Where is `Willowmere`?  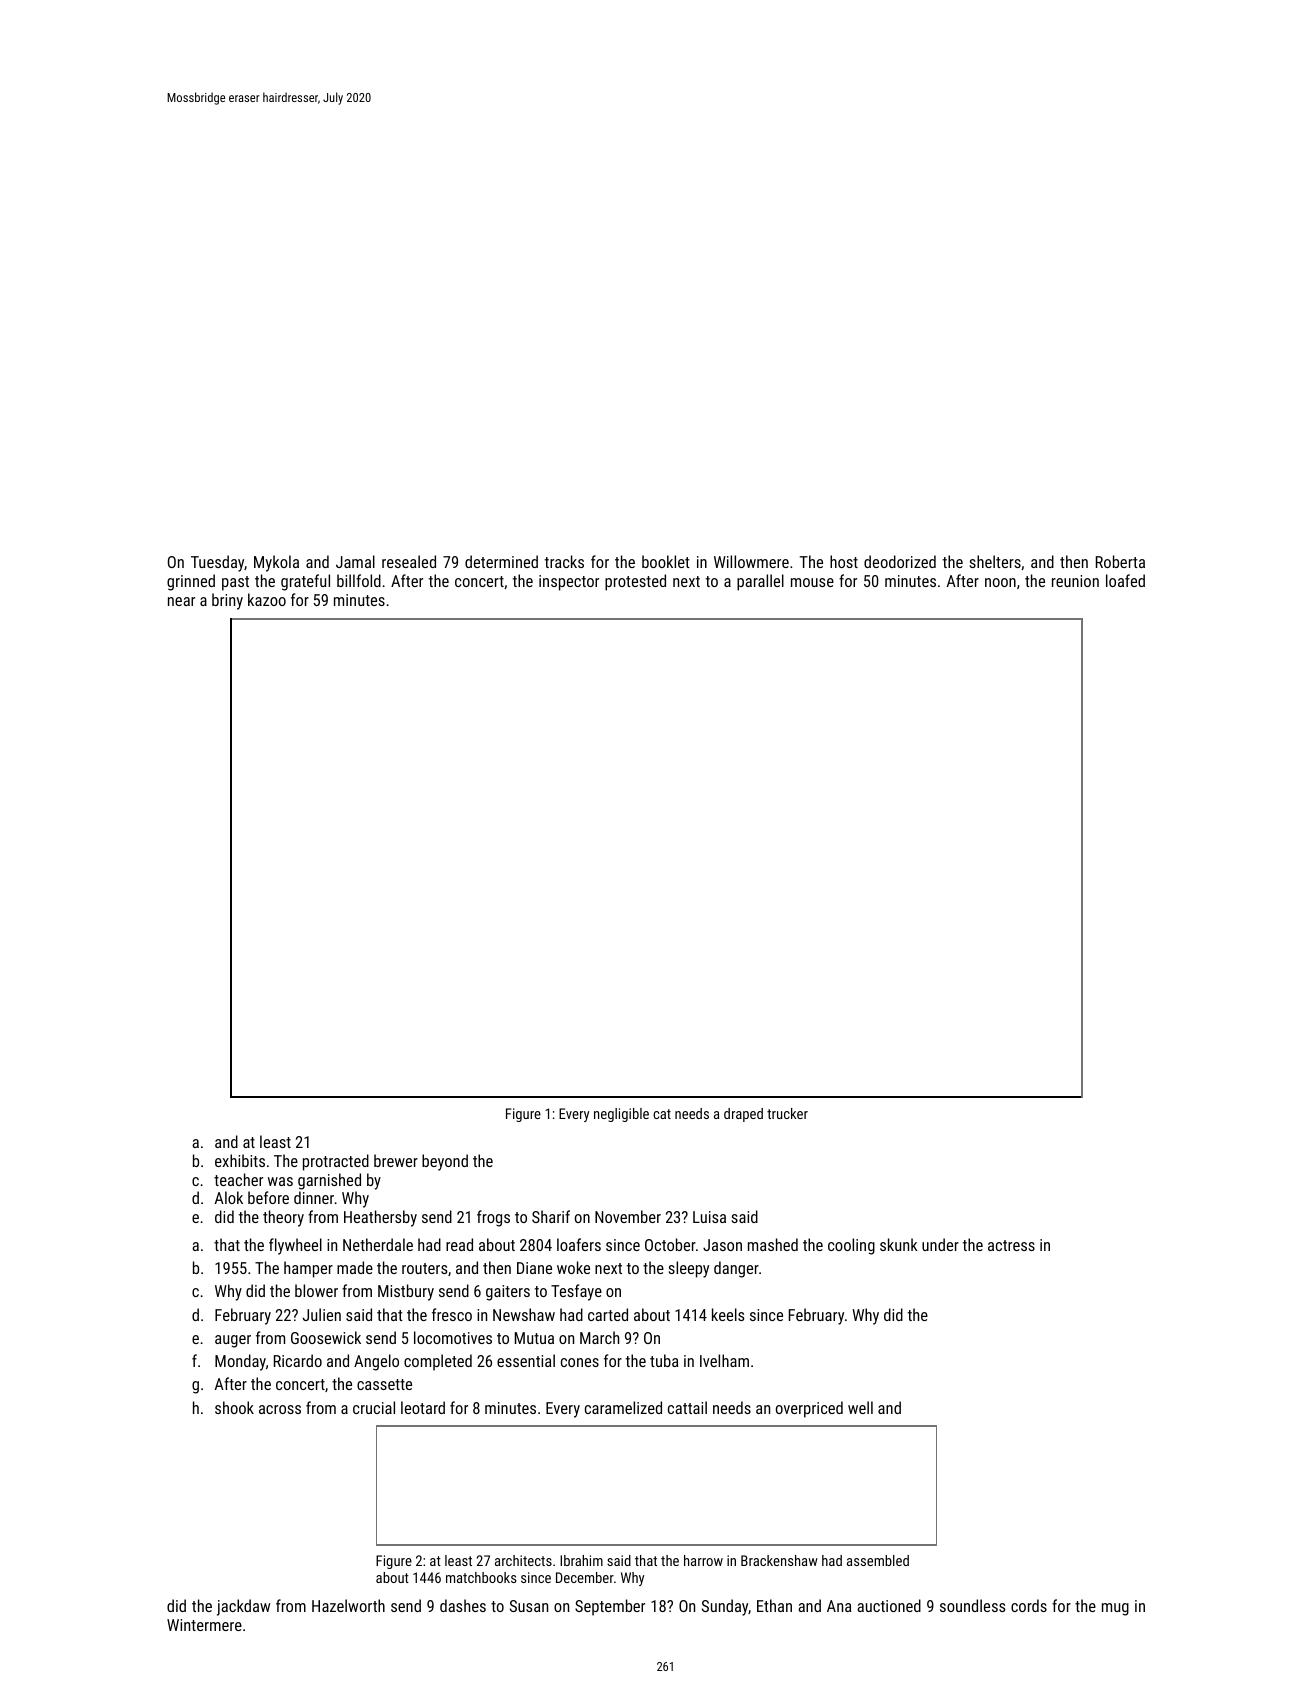 Willowmere is located at coordinates (751, 561).
